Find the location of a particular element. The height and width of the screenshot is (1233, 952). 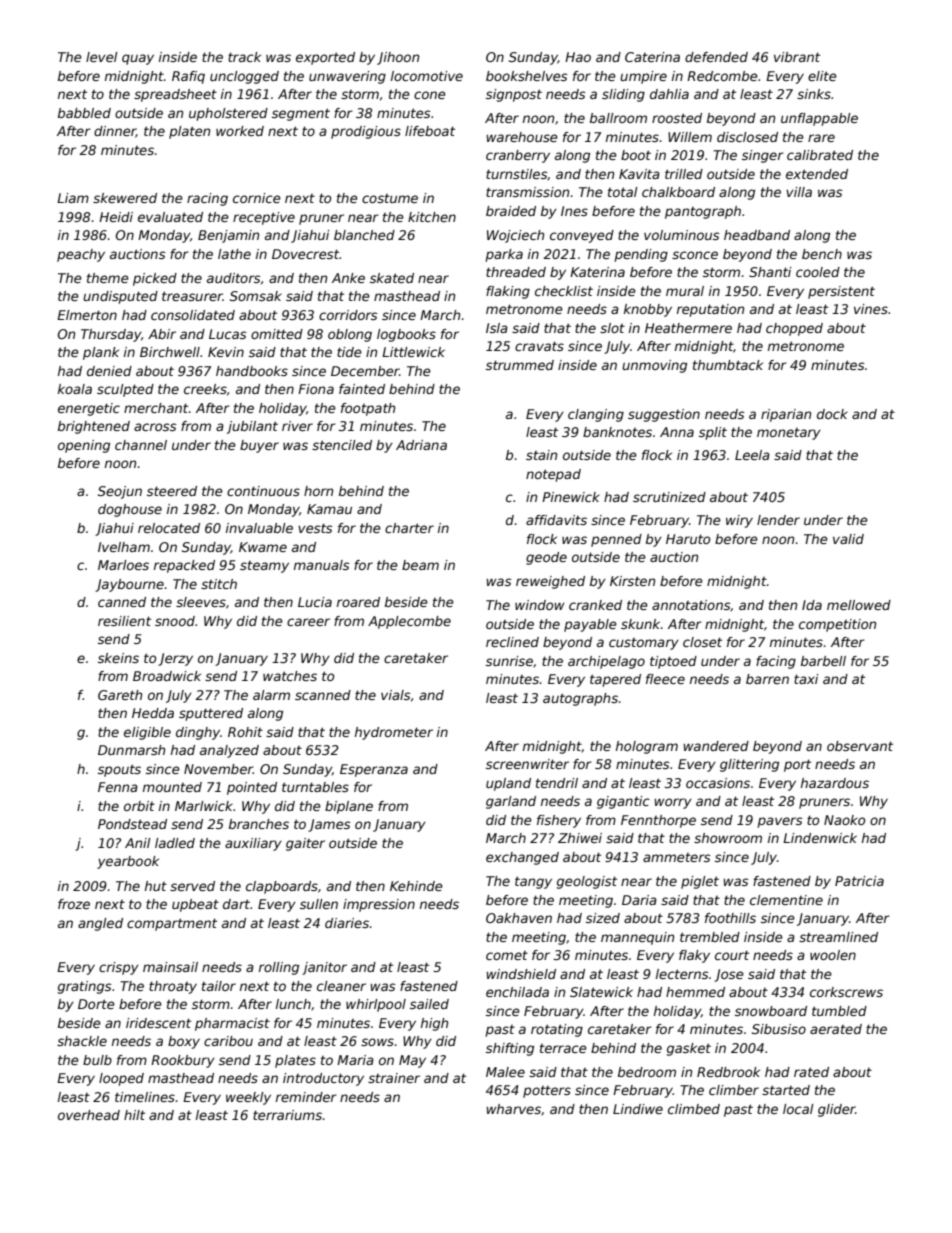

Adriana is located at coordinates (421, 445).
